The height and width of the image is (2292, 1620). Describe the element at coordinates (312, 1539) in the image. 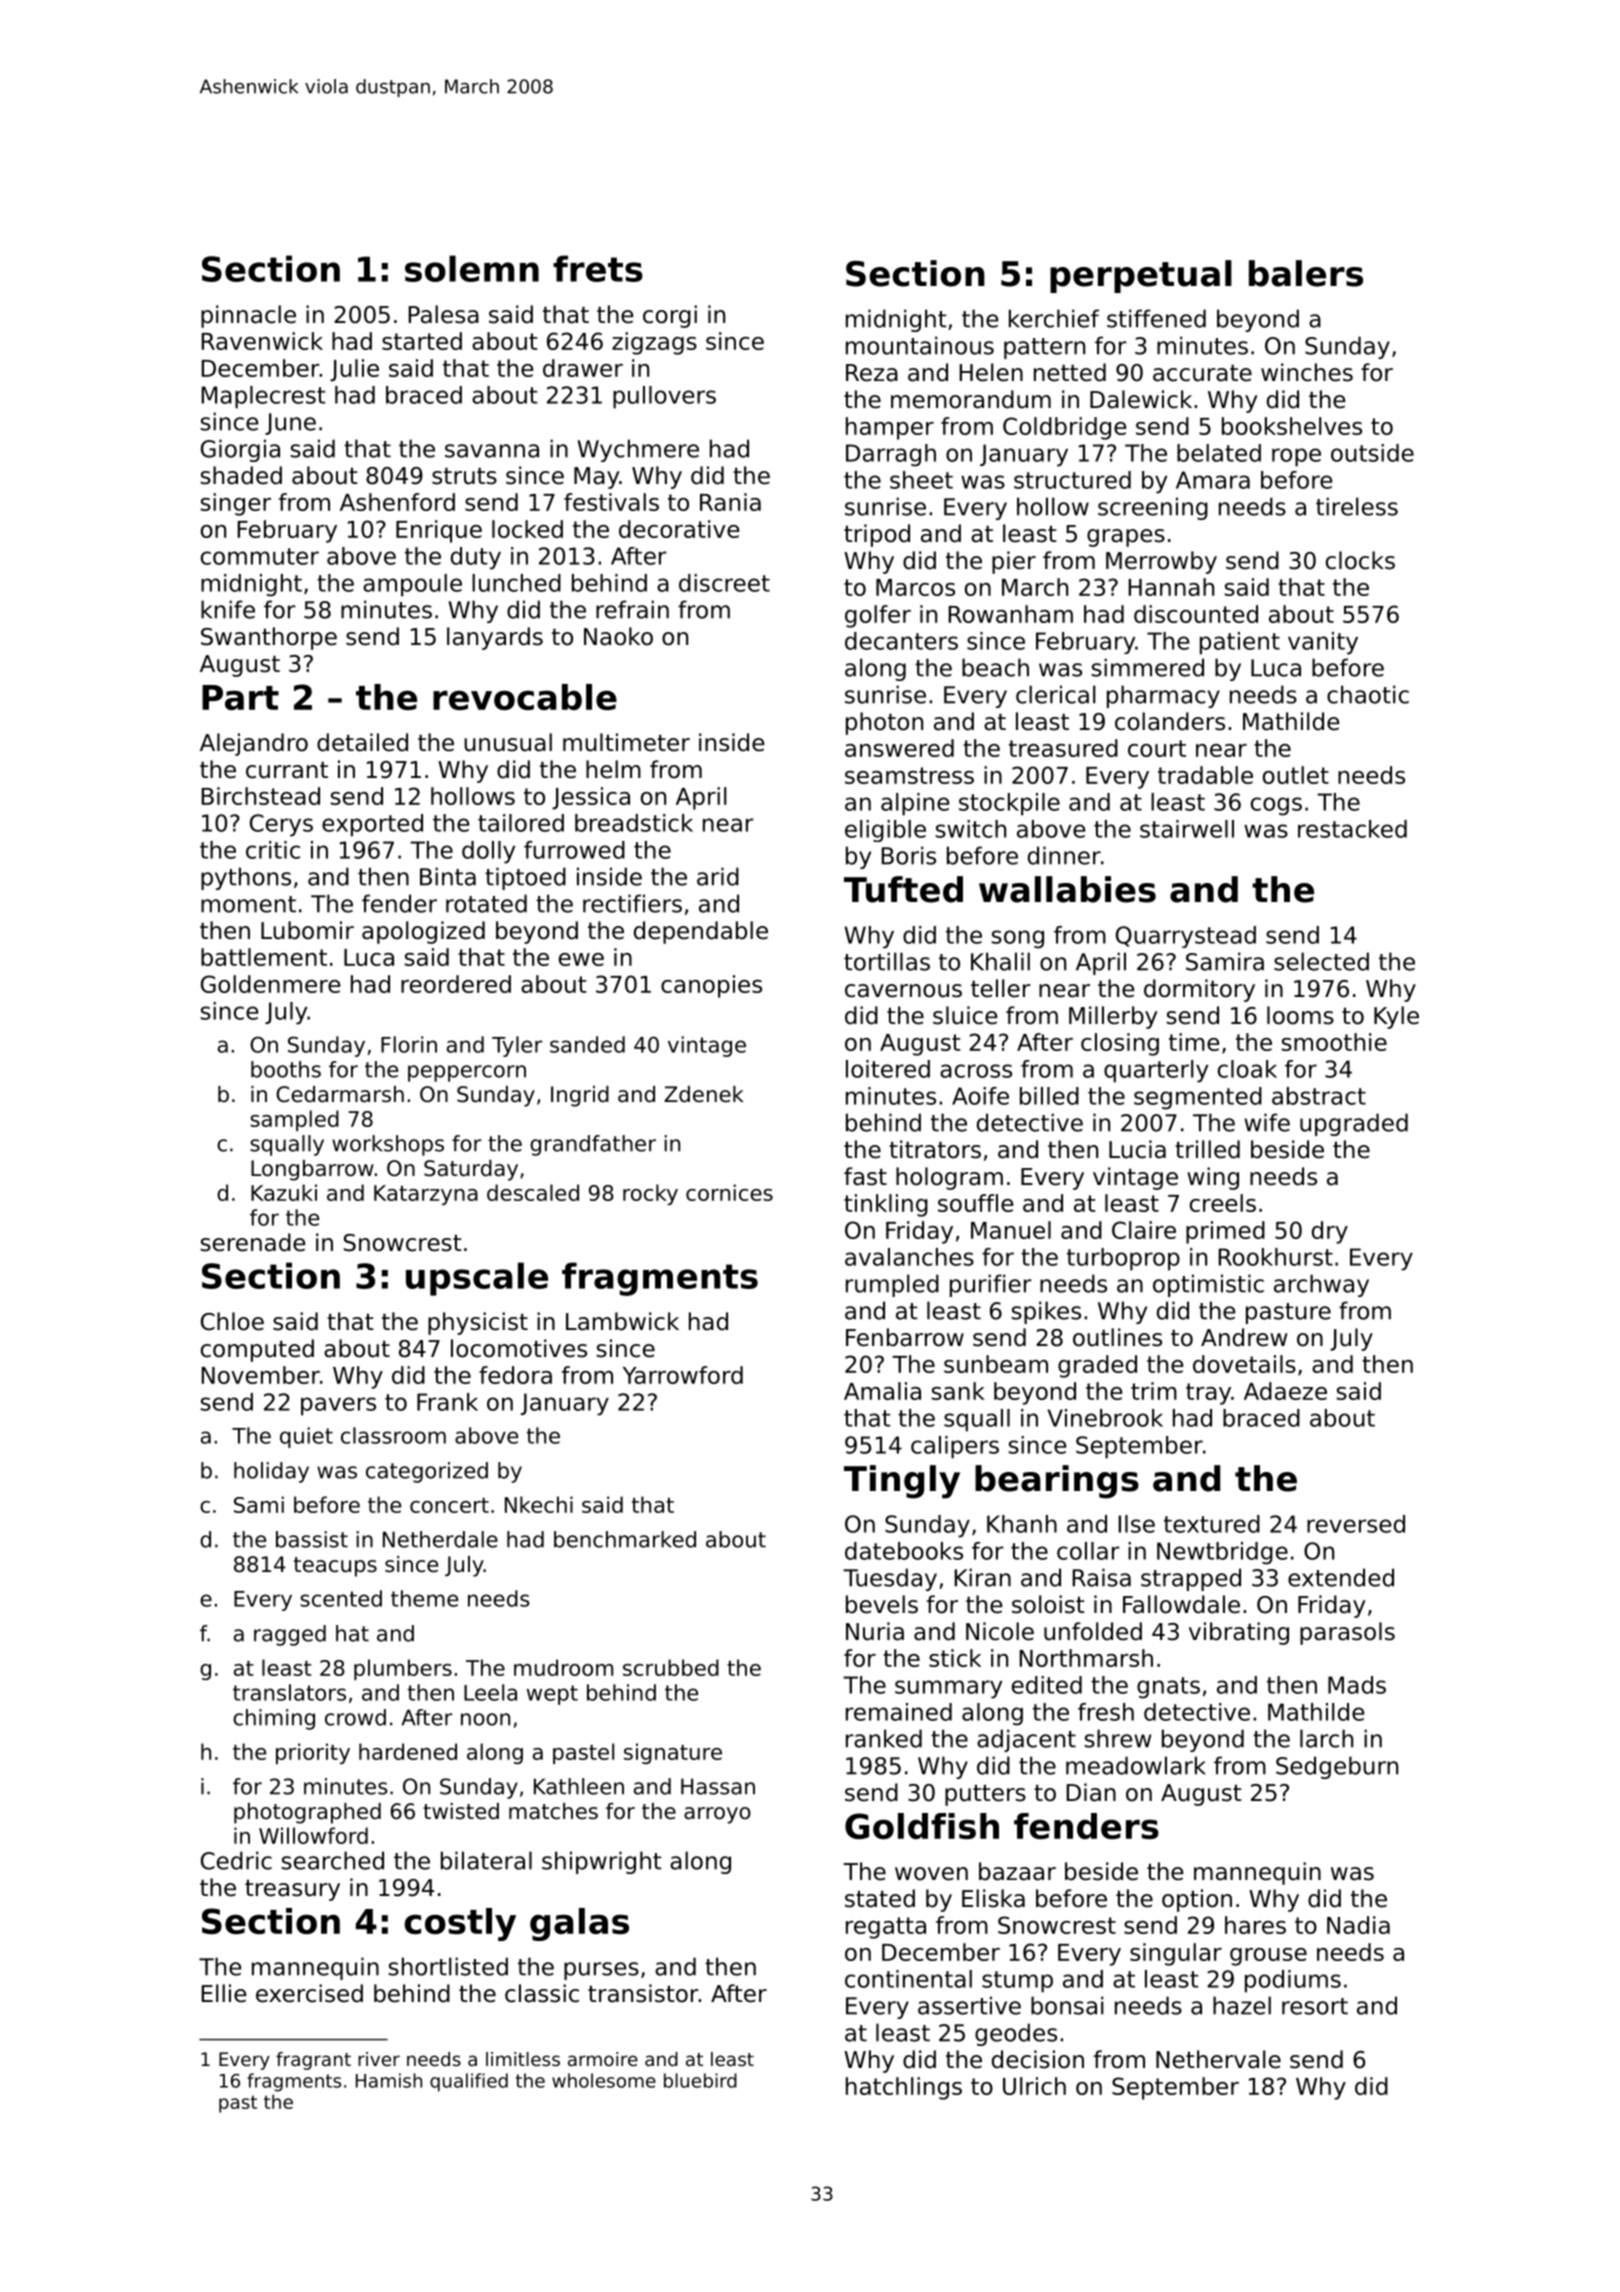

I see `bassist` at that location.
